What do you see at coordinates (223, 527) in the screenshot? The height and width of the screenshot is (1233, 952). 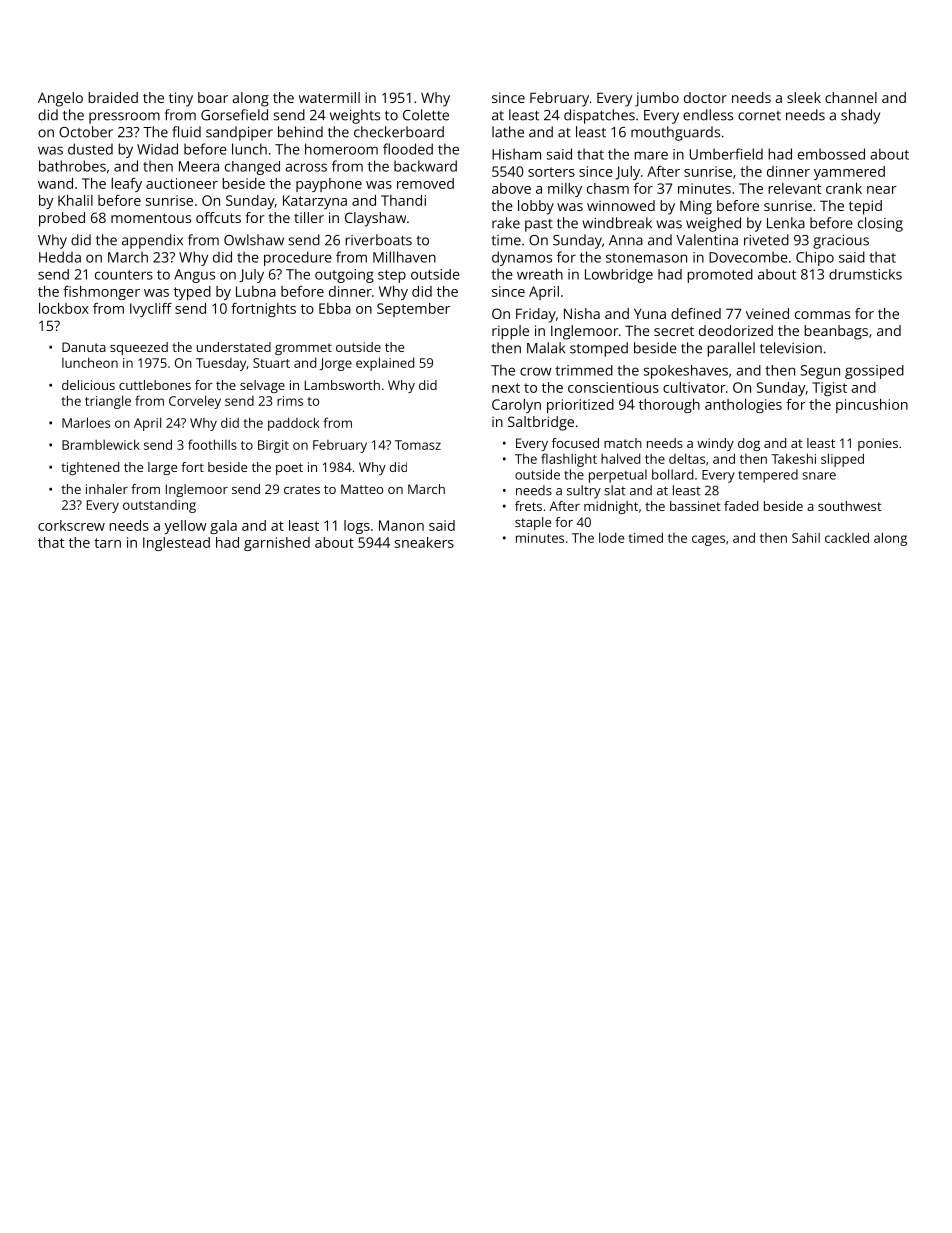 I see `gala` at bounding box center [223, 527].
